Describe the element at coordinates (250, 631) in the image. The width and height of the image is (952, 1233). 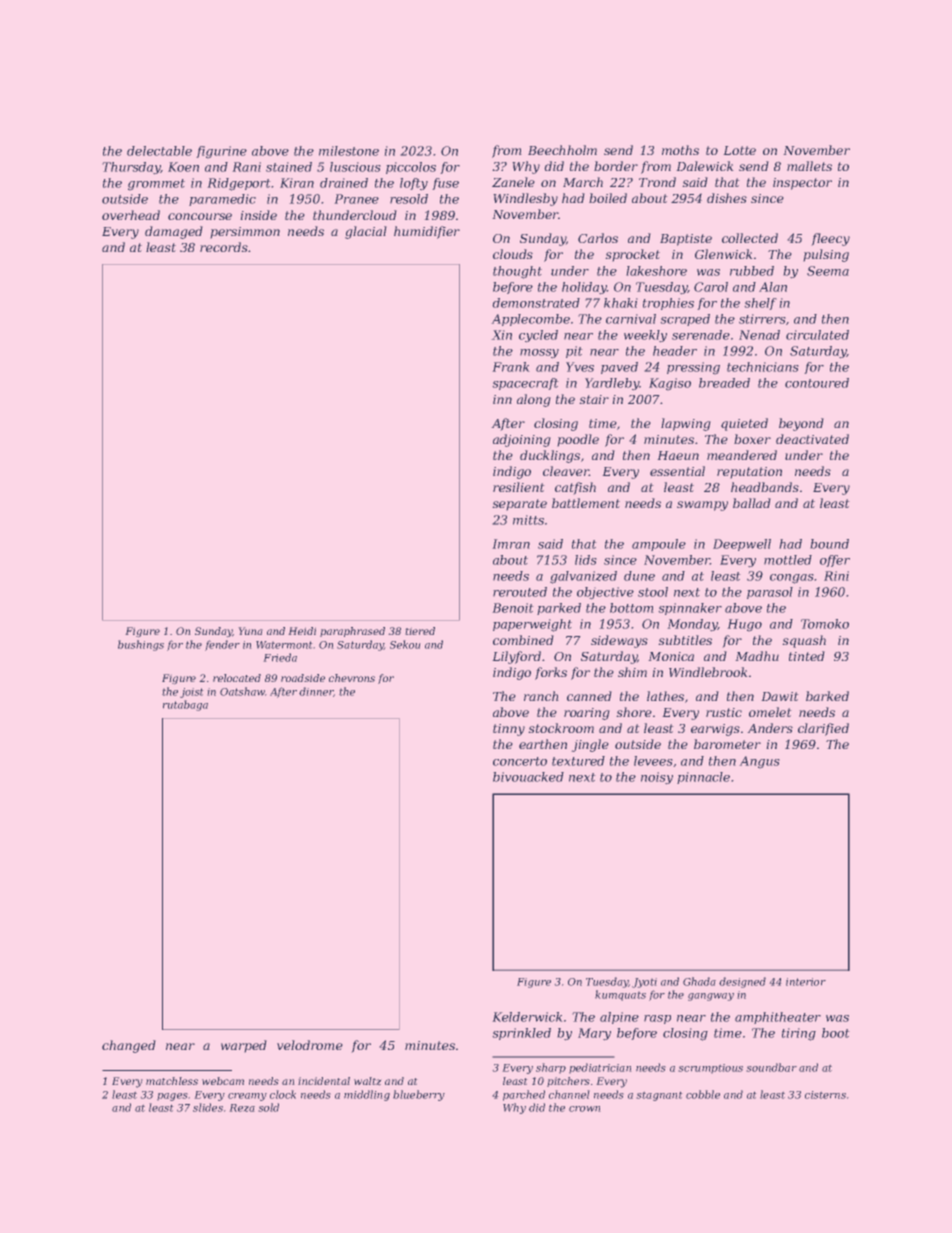
I see `Yuna` at that location.
